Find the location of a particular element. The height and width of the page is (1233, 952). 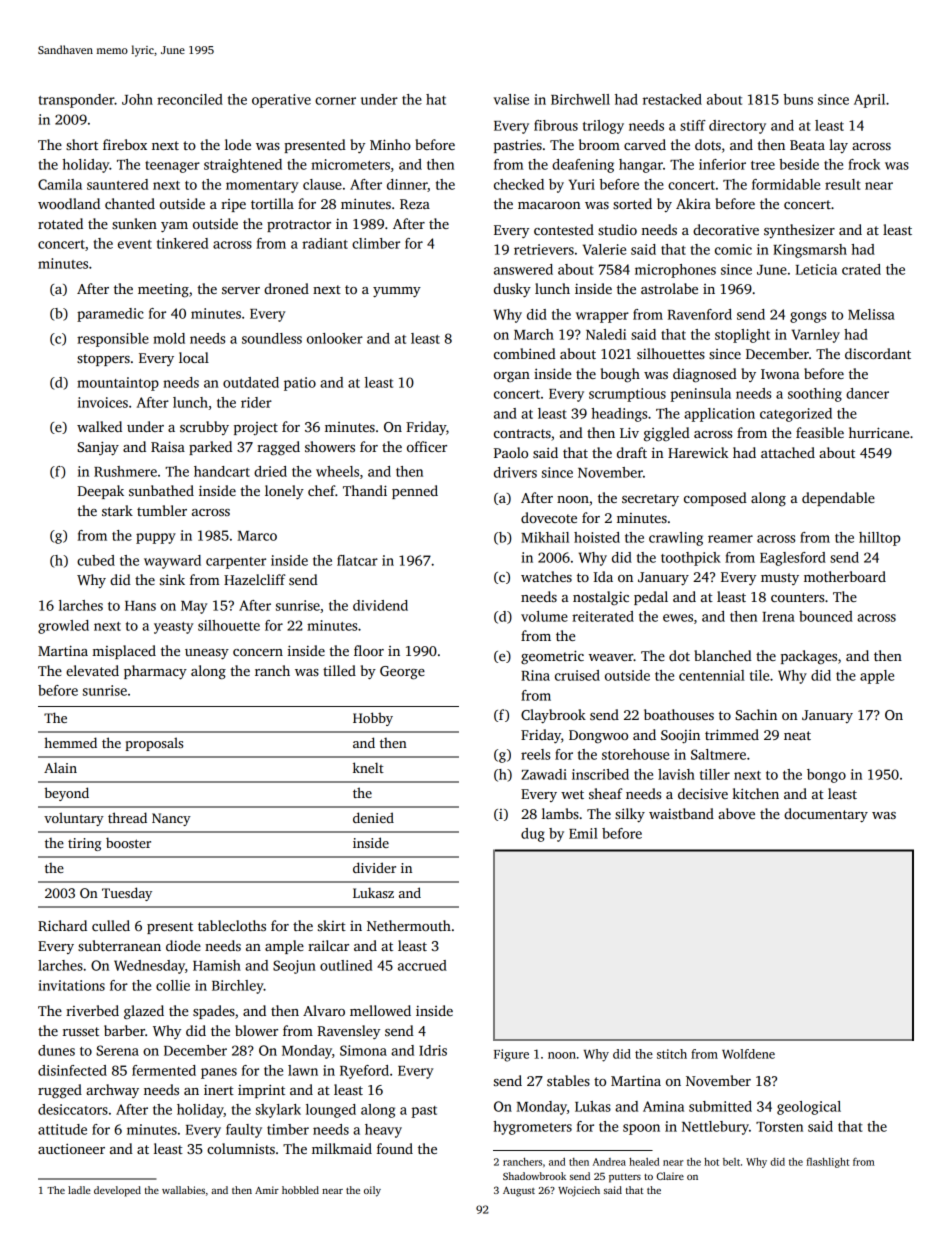

Amir is located at coordinates (267, 1190).
